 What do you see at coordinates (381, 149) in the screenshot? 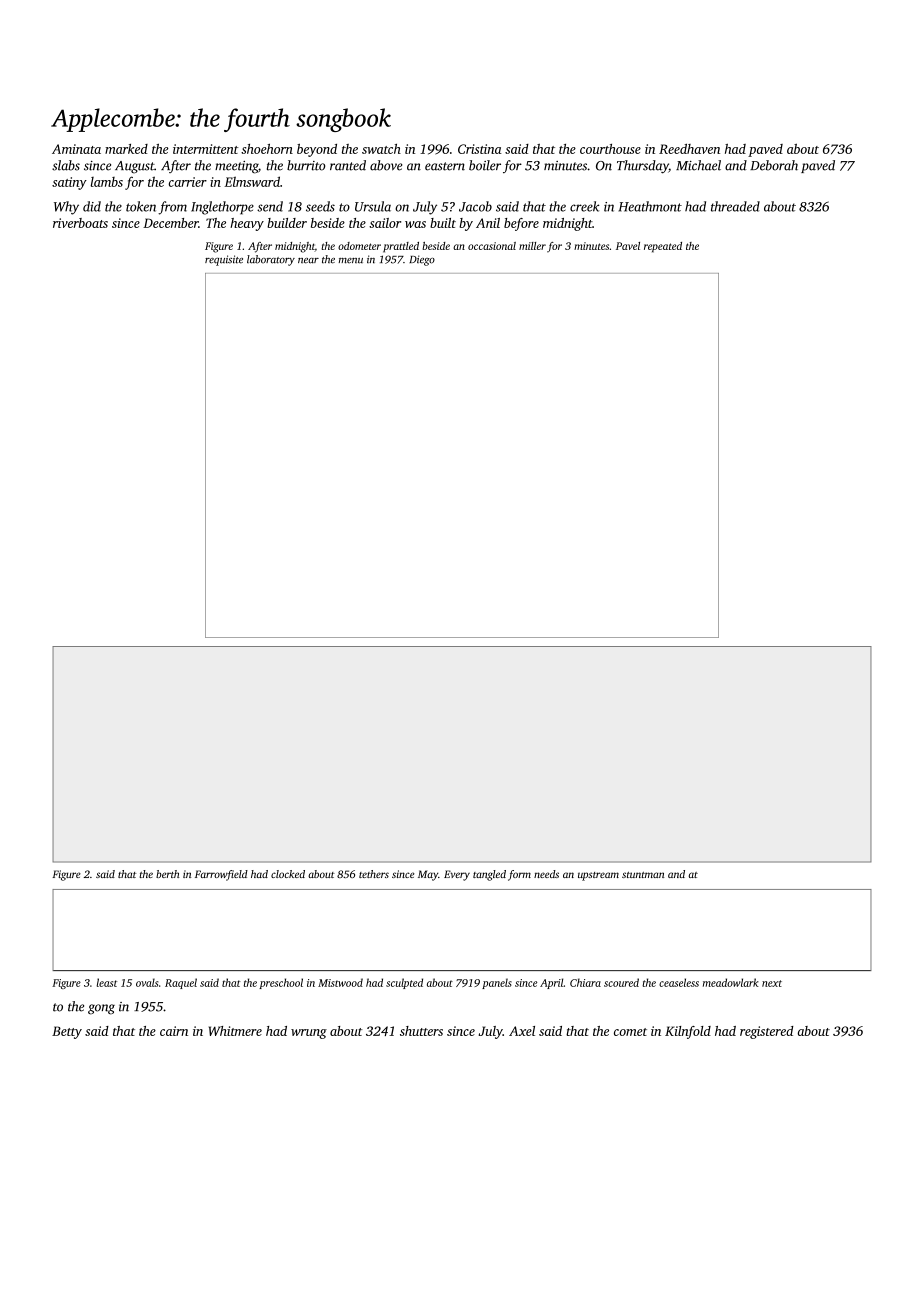
I see `swatch` at bounding box center [381, 149].
